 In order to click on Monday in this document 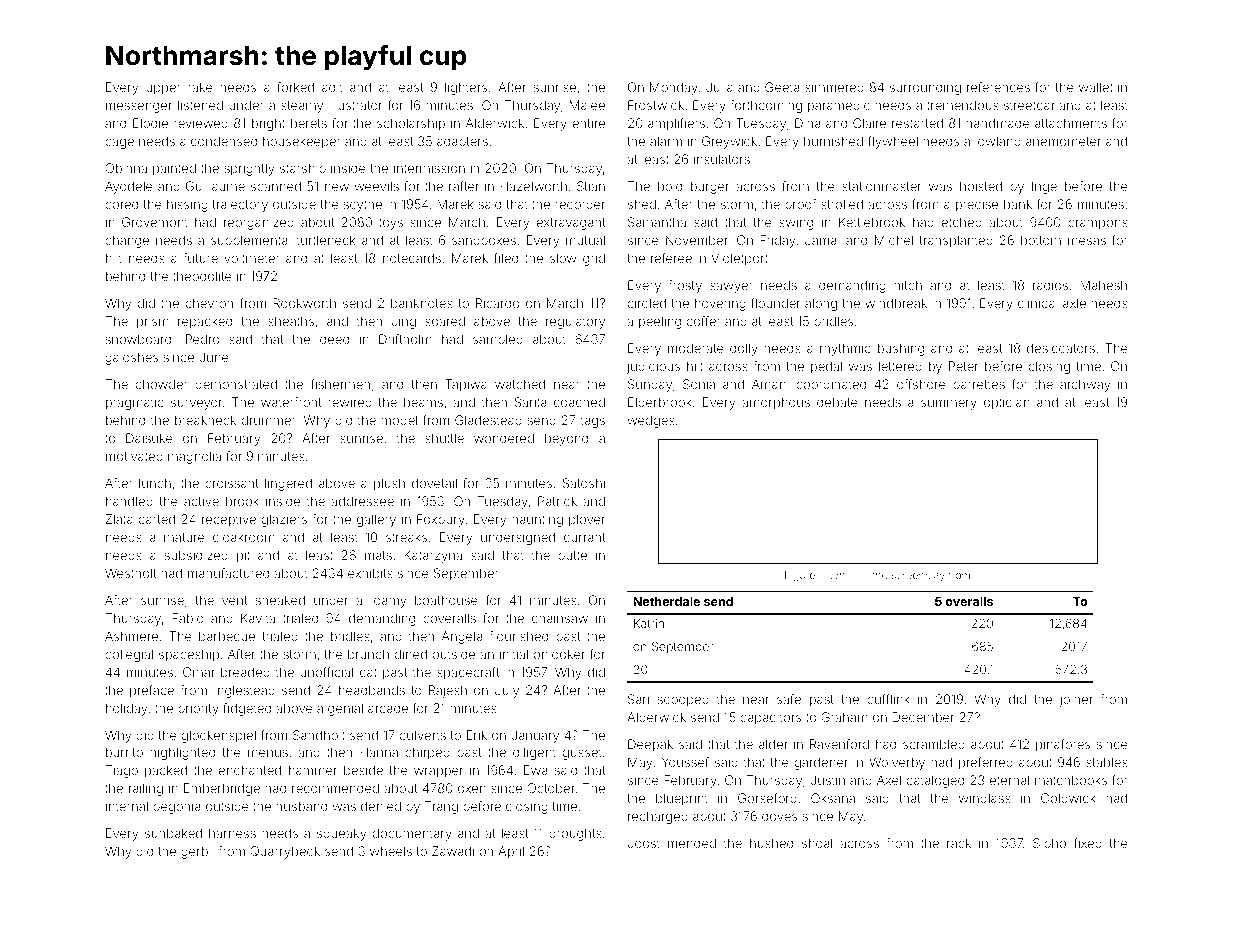, I will do `click(674, 88)`.
